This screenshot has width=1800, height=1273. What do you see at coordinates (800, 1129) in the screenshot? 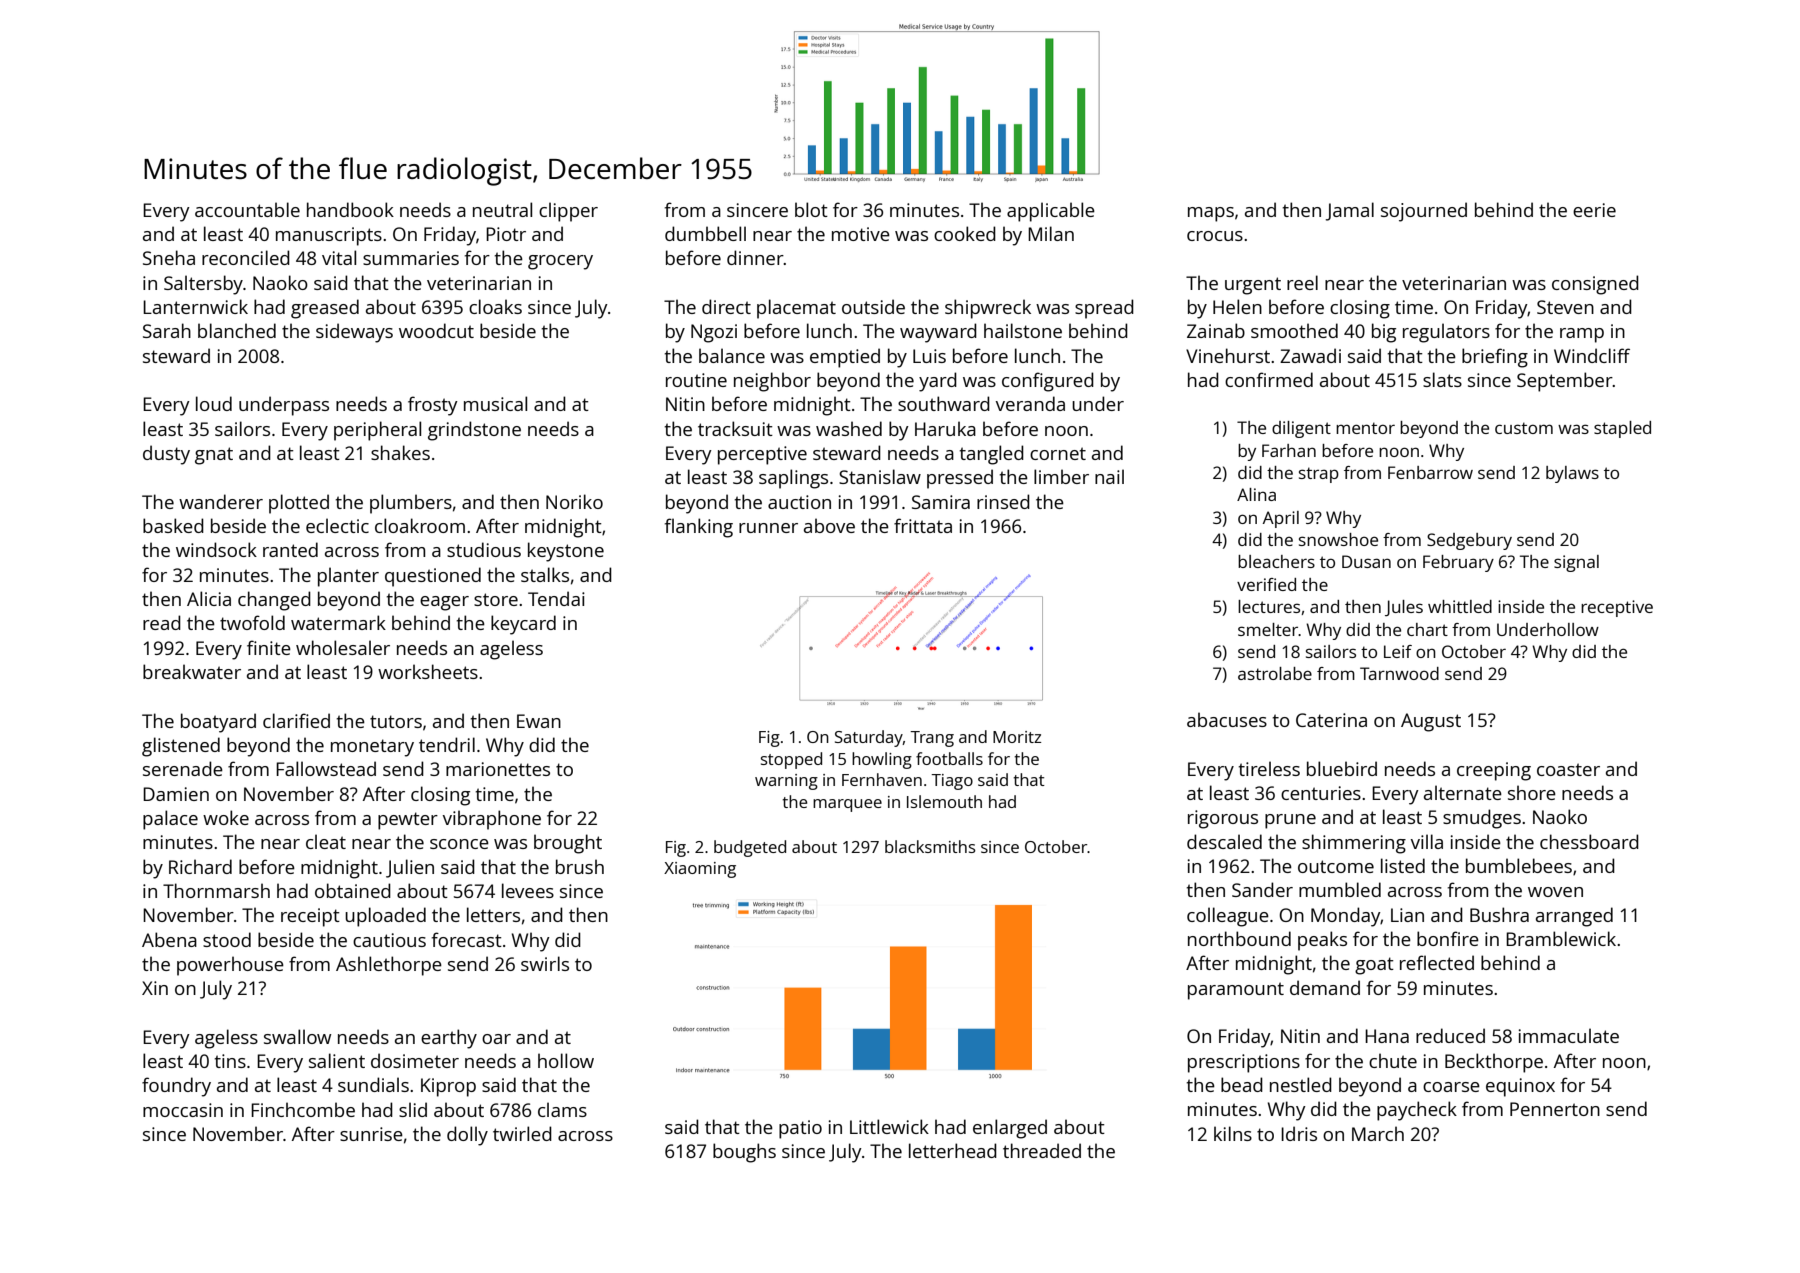
I see `patio` at bounding box center [800, 1129].
